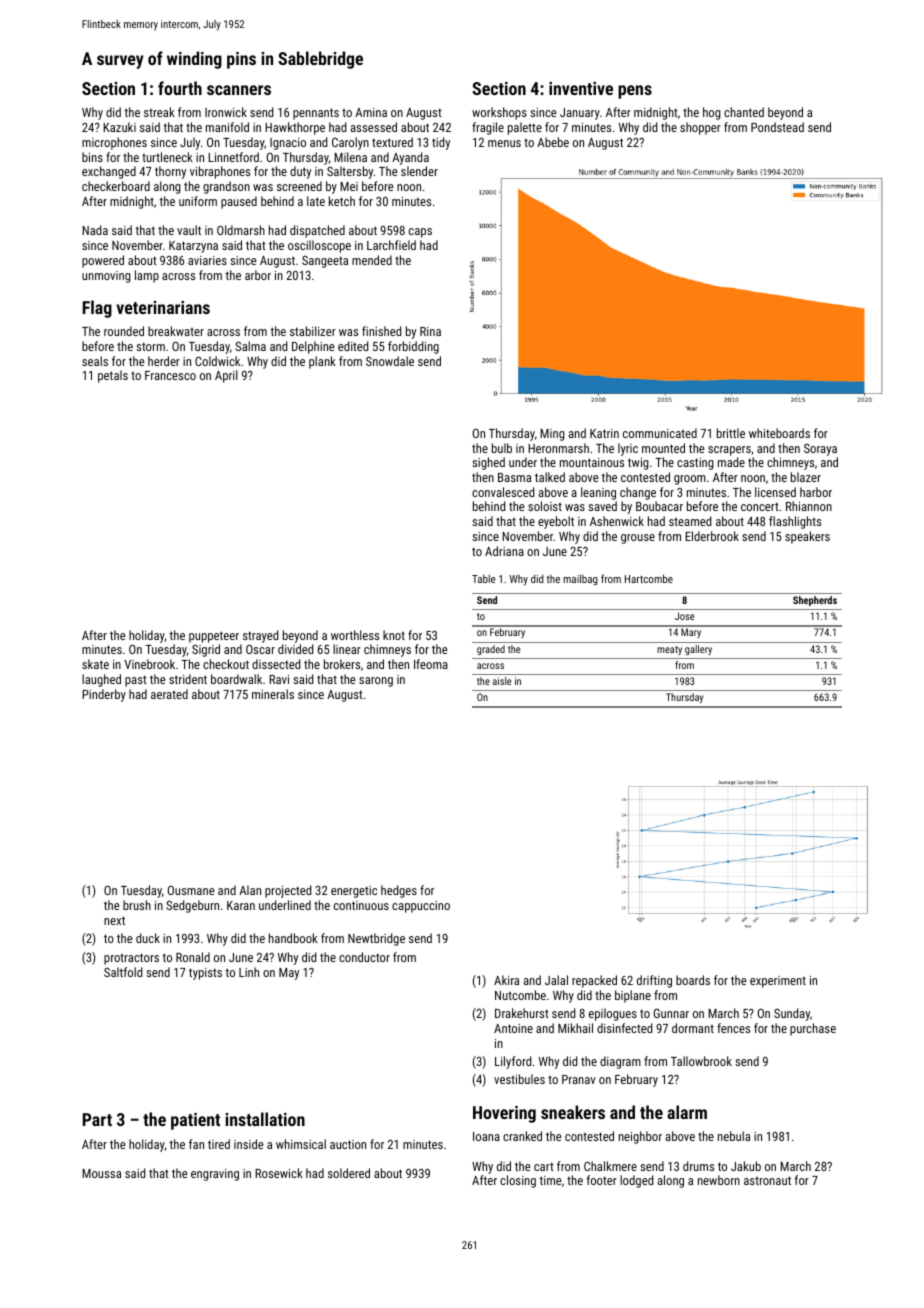 Image resolution: width=924 pixels, height=1308 pixels. I want to click on checkerboard, so click(116, 186).
